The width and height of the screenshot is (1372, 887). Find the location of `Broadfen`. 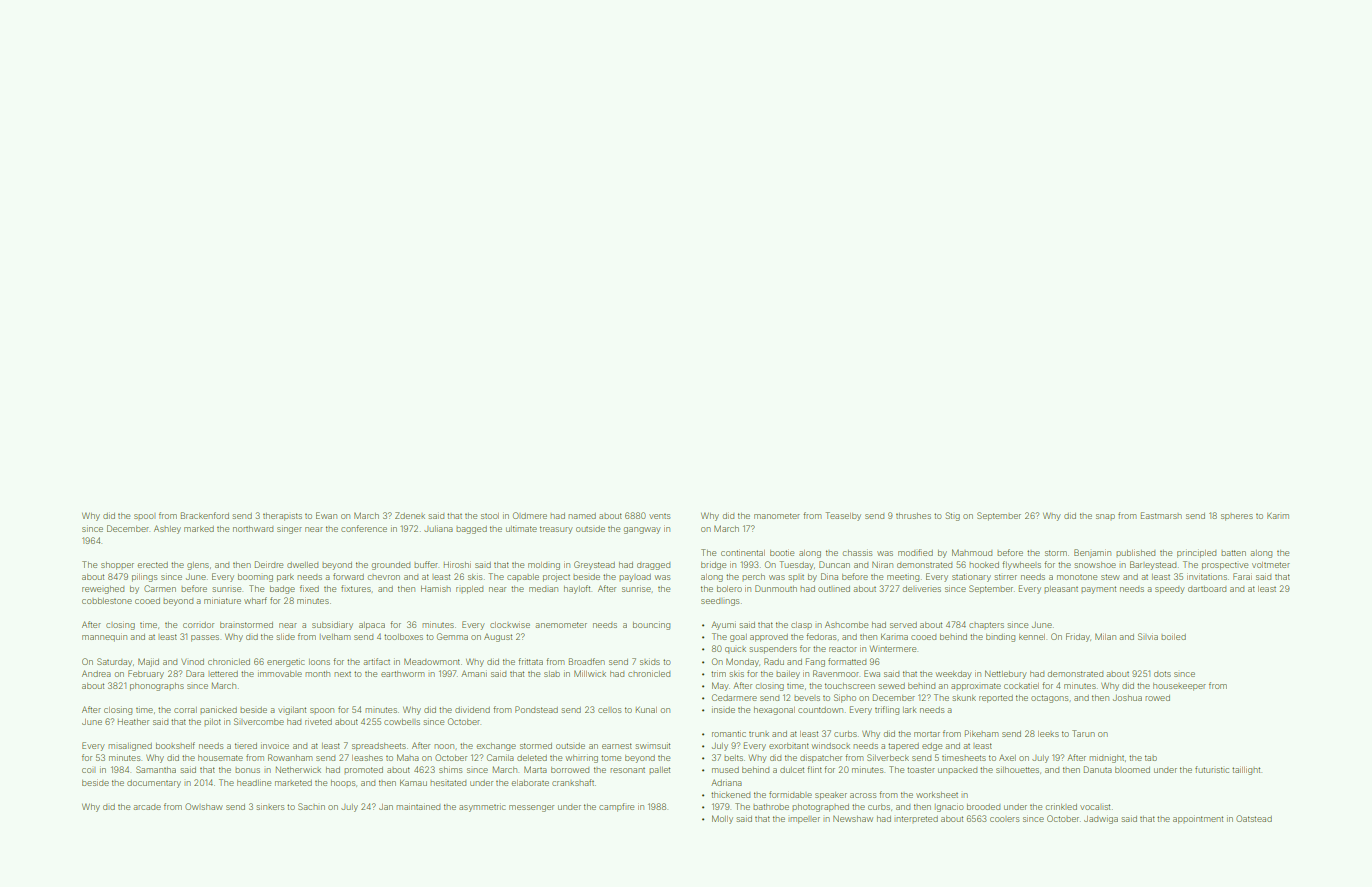

Broadfen is located at coordinates (587, 661).
